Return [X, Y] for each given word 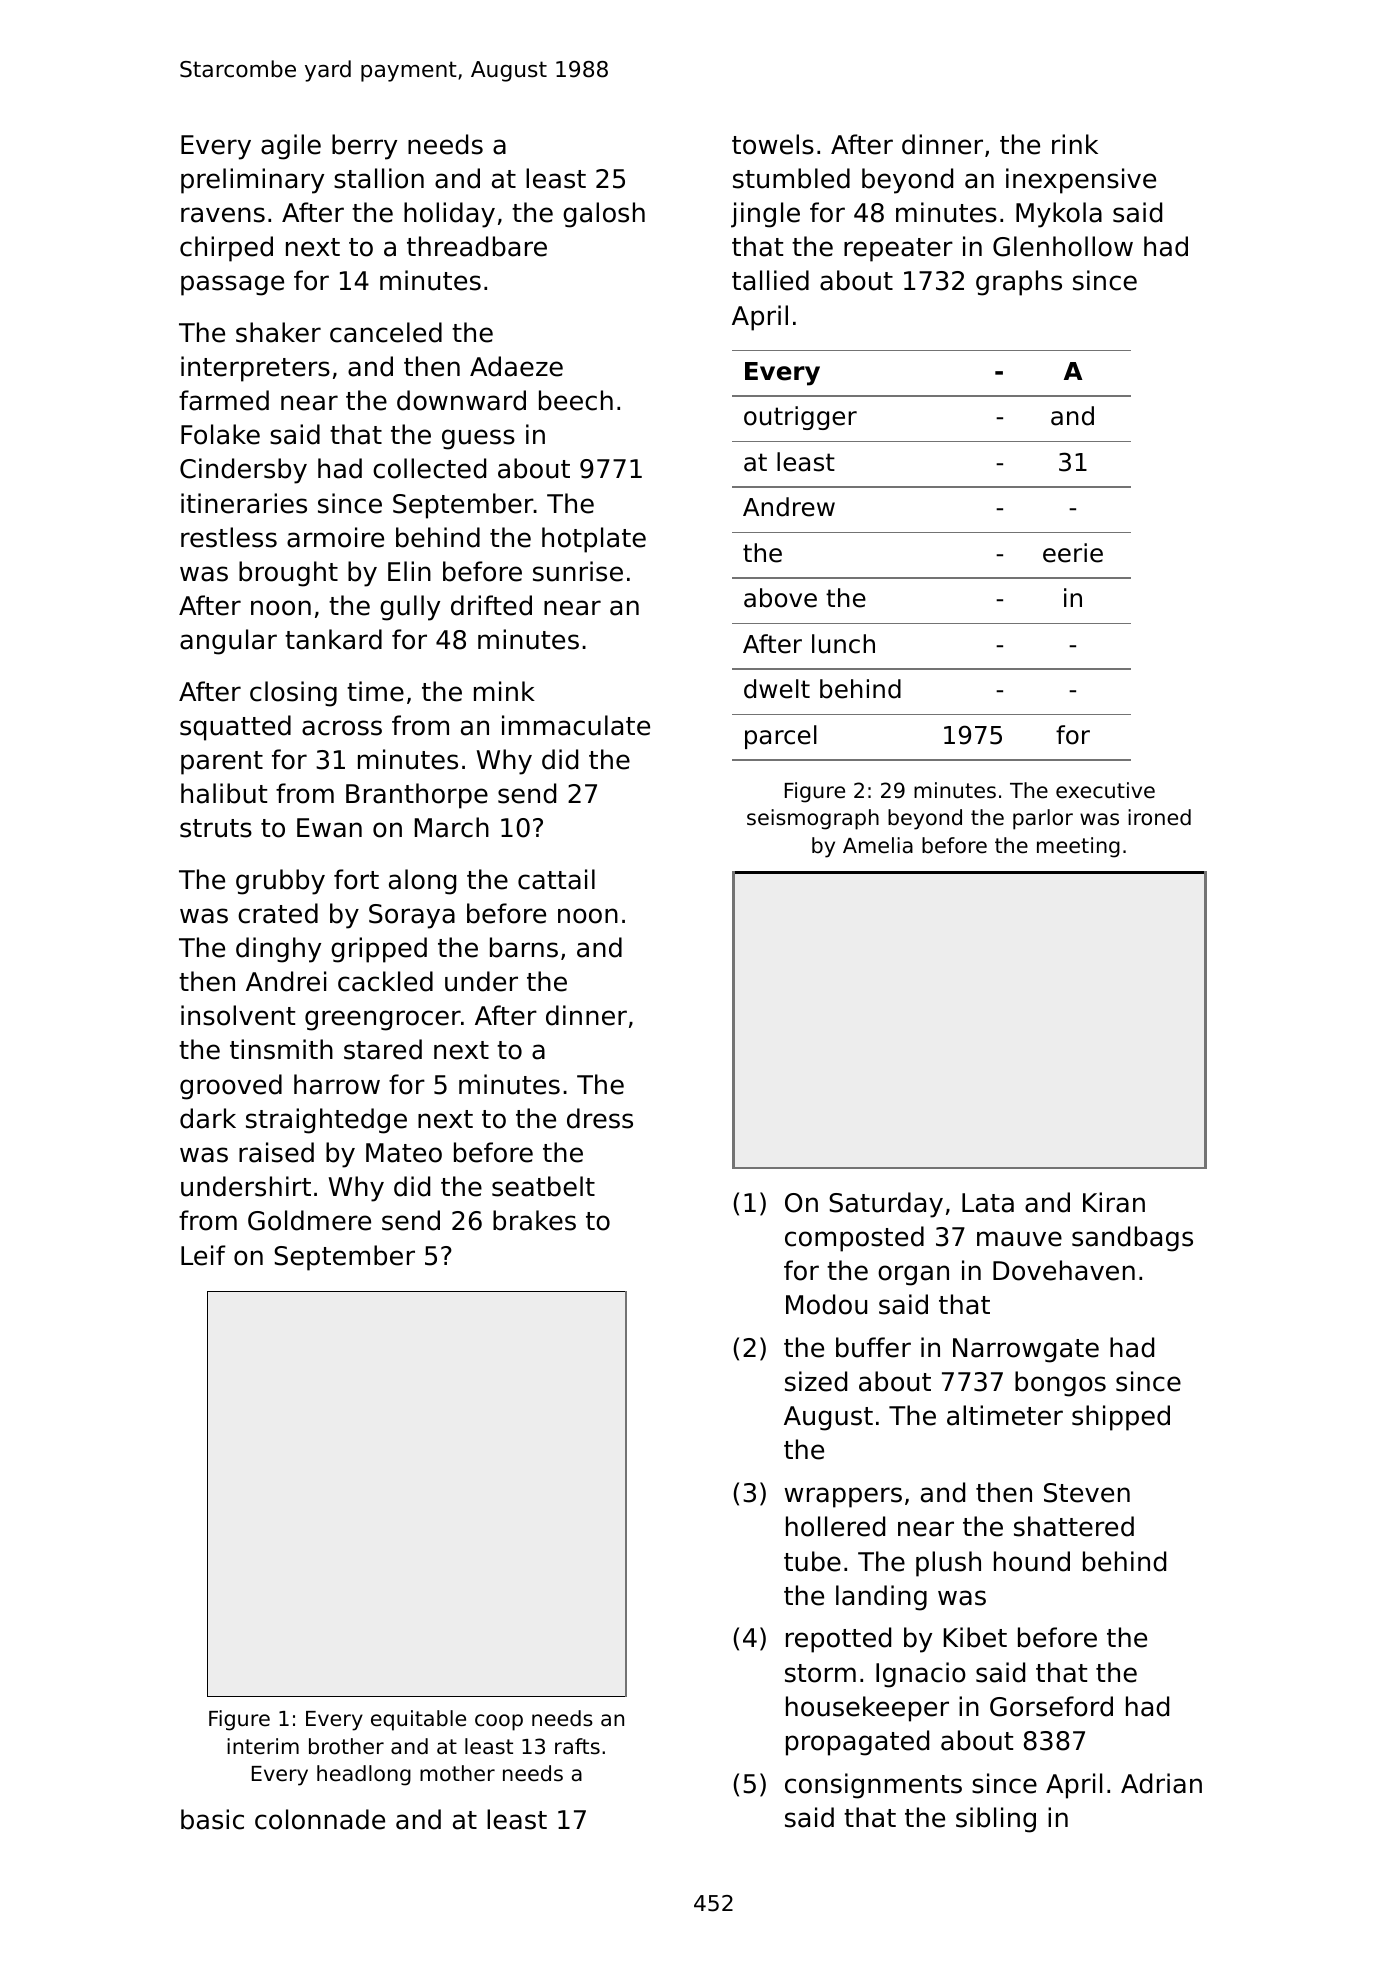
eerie [1073, 553]
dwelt [777, 689]
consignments [873, 1786]
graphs [1019, 283]
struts [216, 828]
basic [212, 1819]
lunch [843, 644]
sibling [996, 1820]
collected [429, 468]
